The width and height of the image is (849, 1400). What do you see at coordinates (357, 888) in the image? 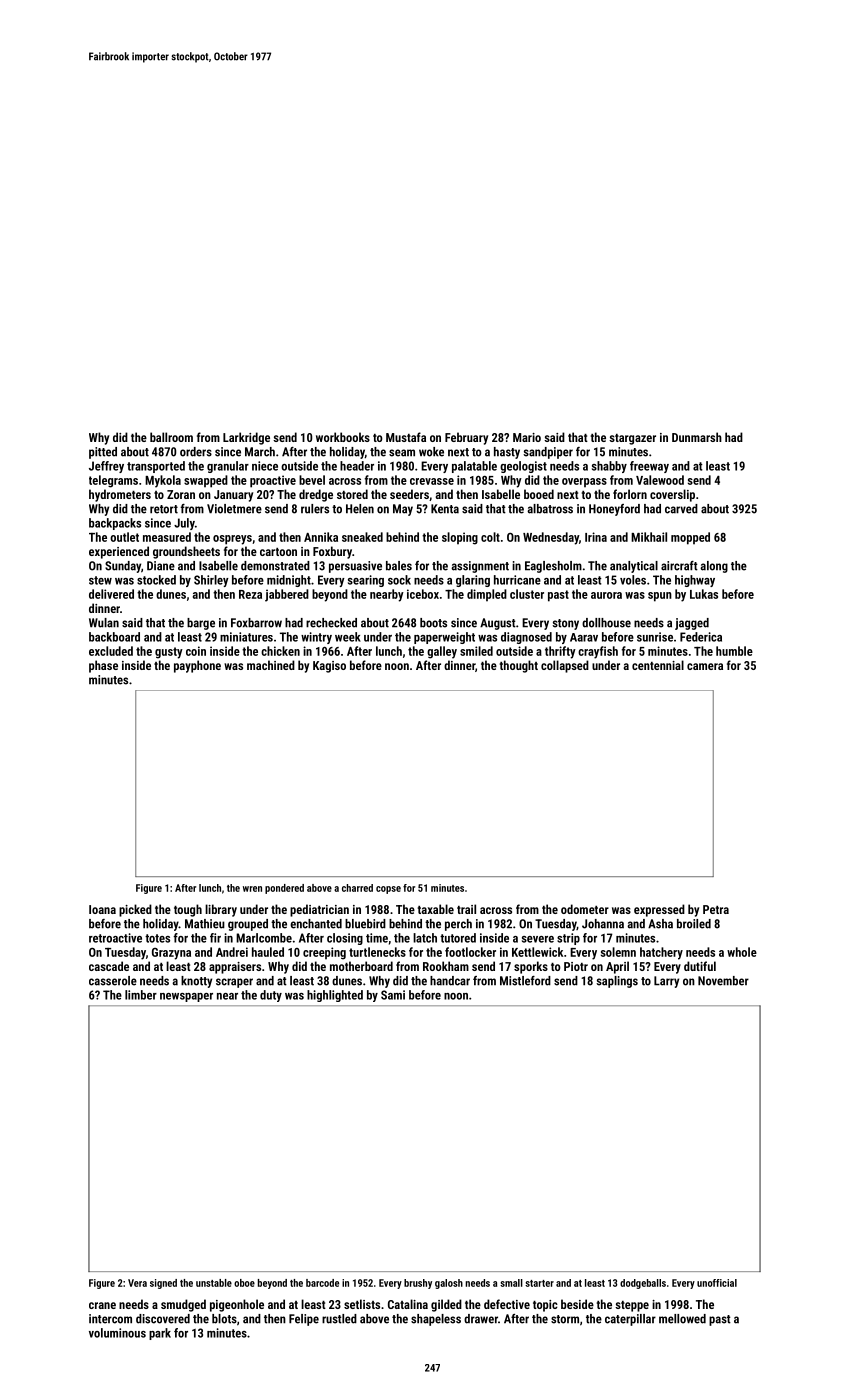
I see `charred` at bounding box center [357, 888].
